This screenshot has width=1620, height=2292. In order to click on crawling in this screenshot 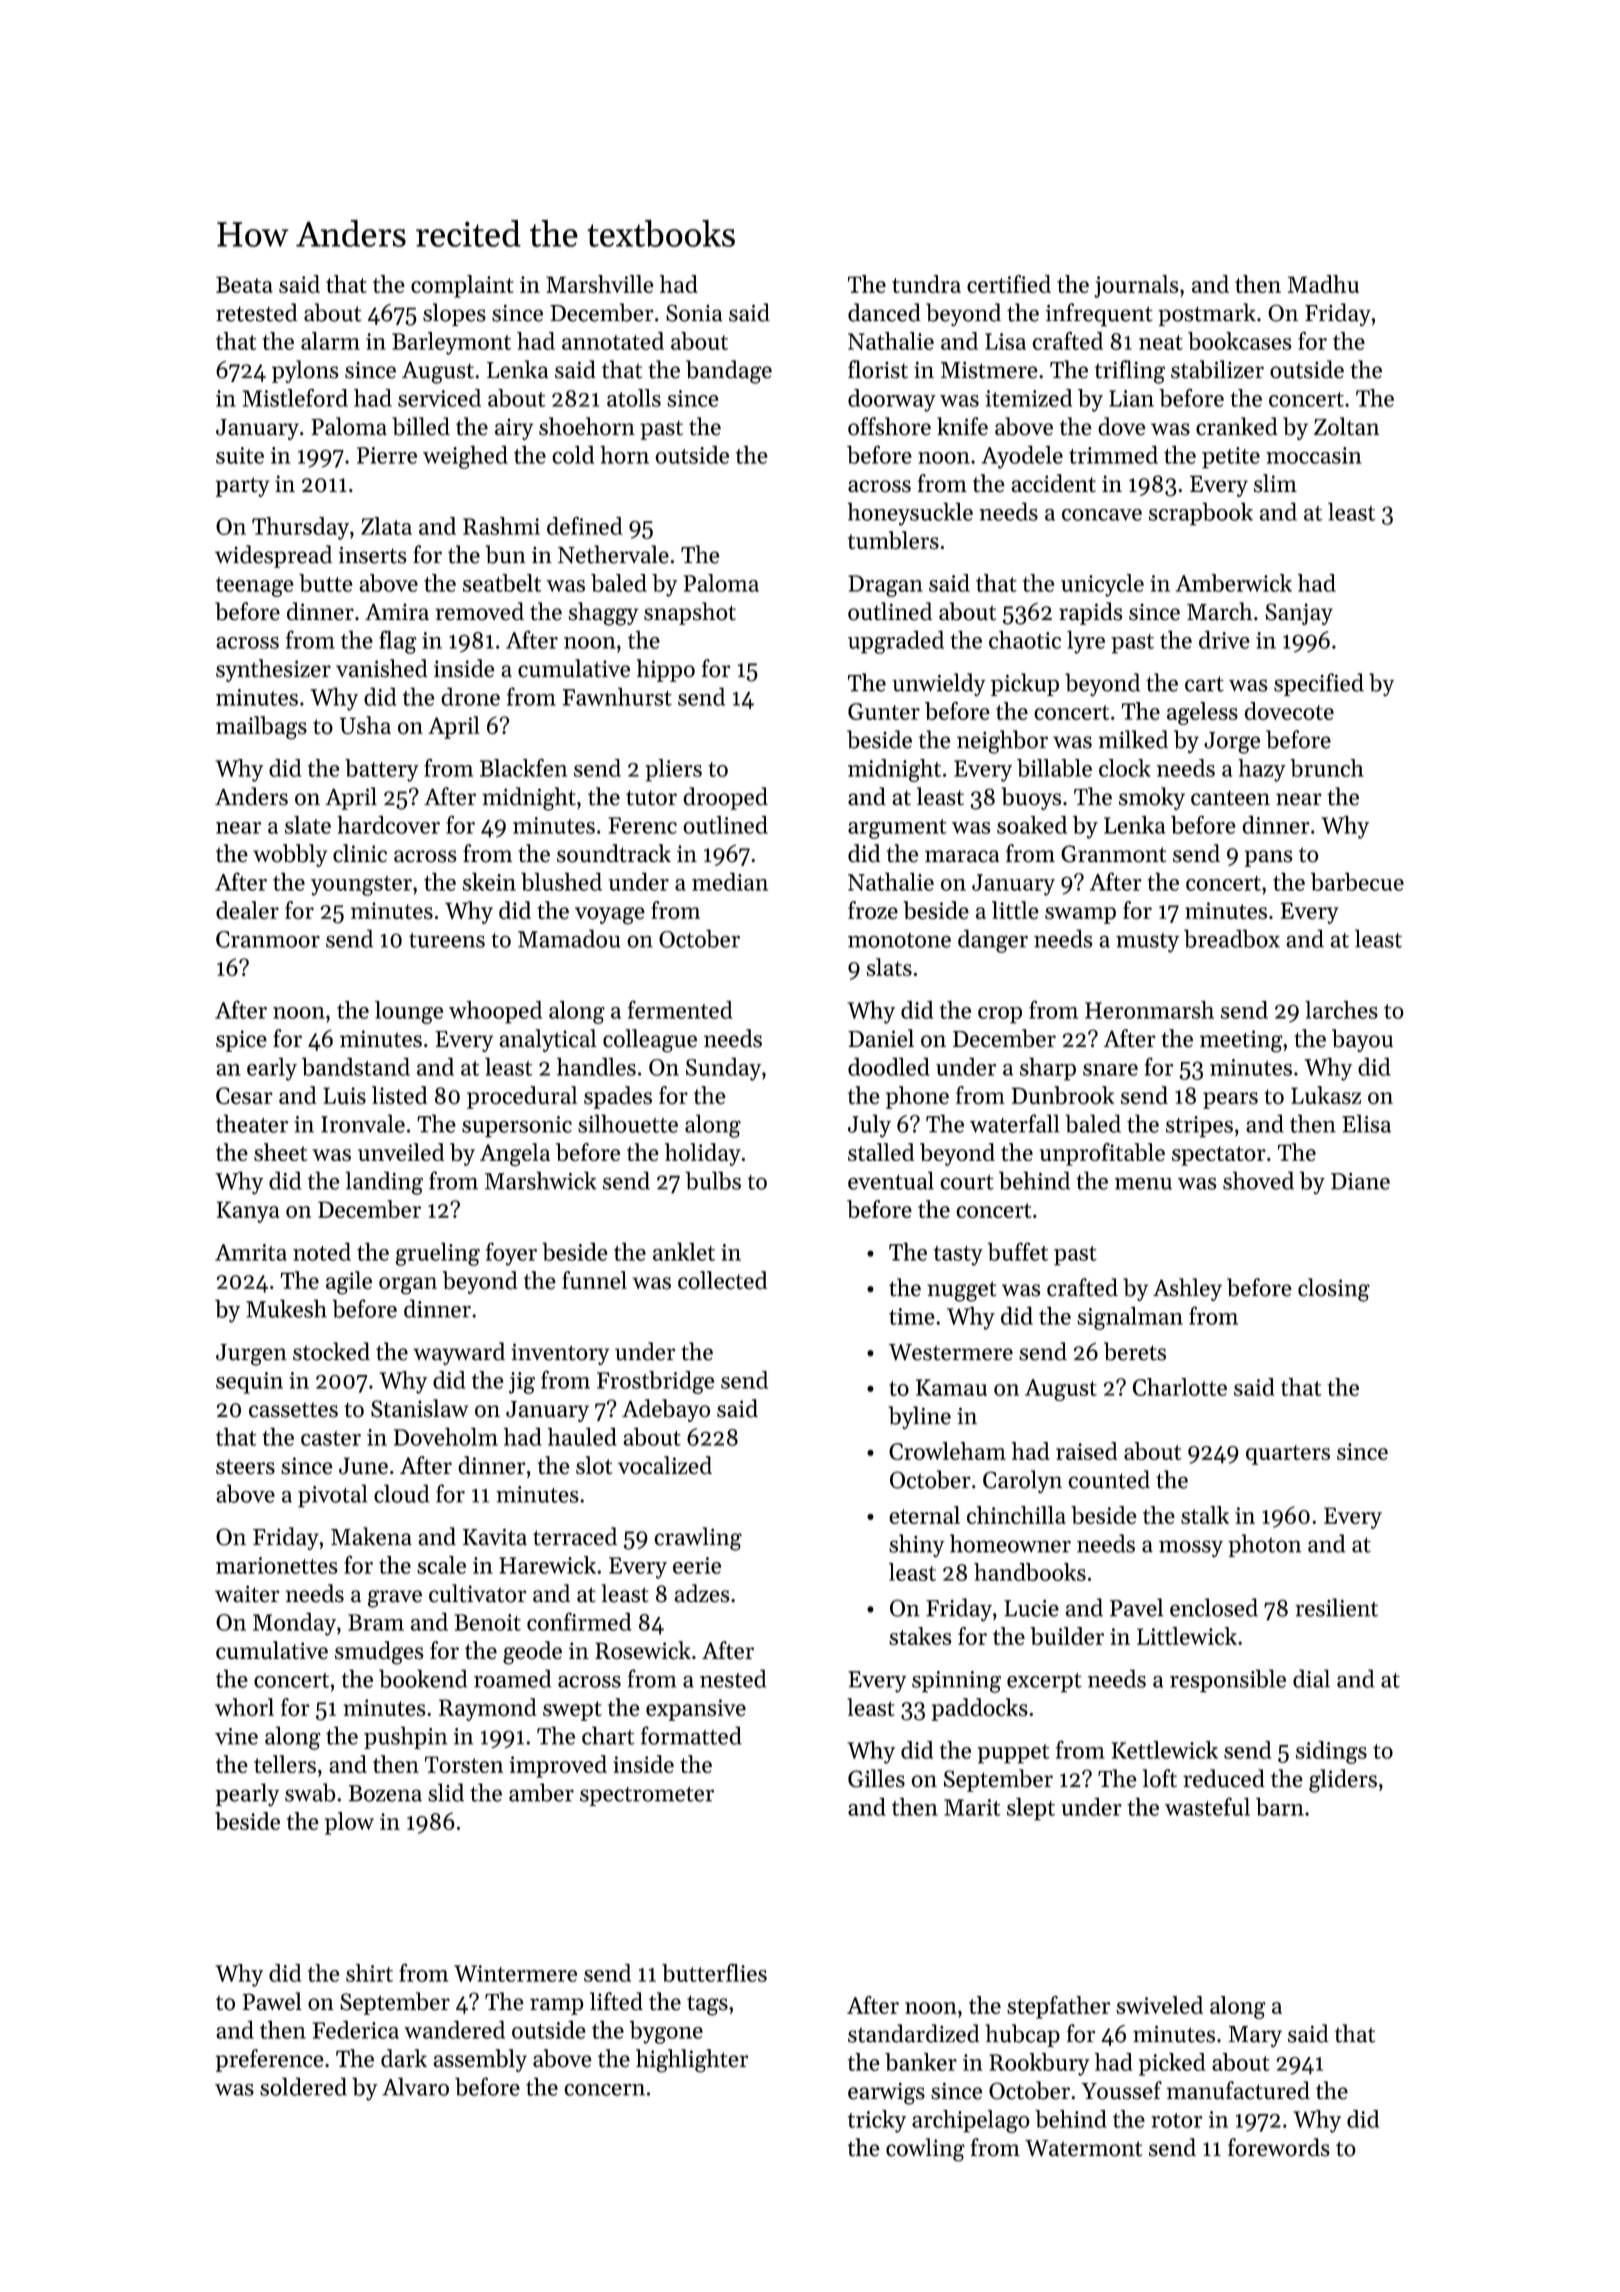, I will do `click(698, 1539)`.
